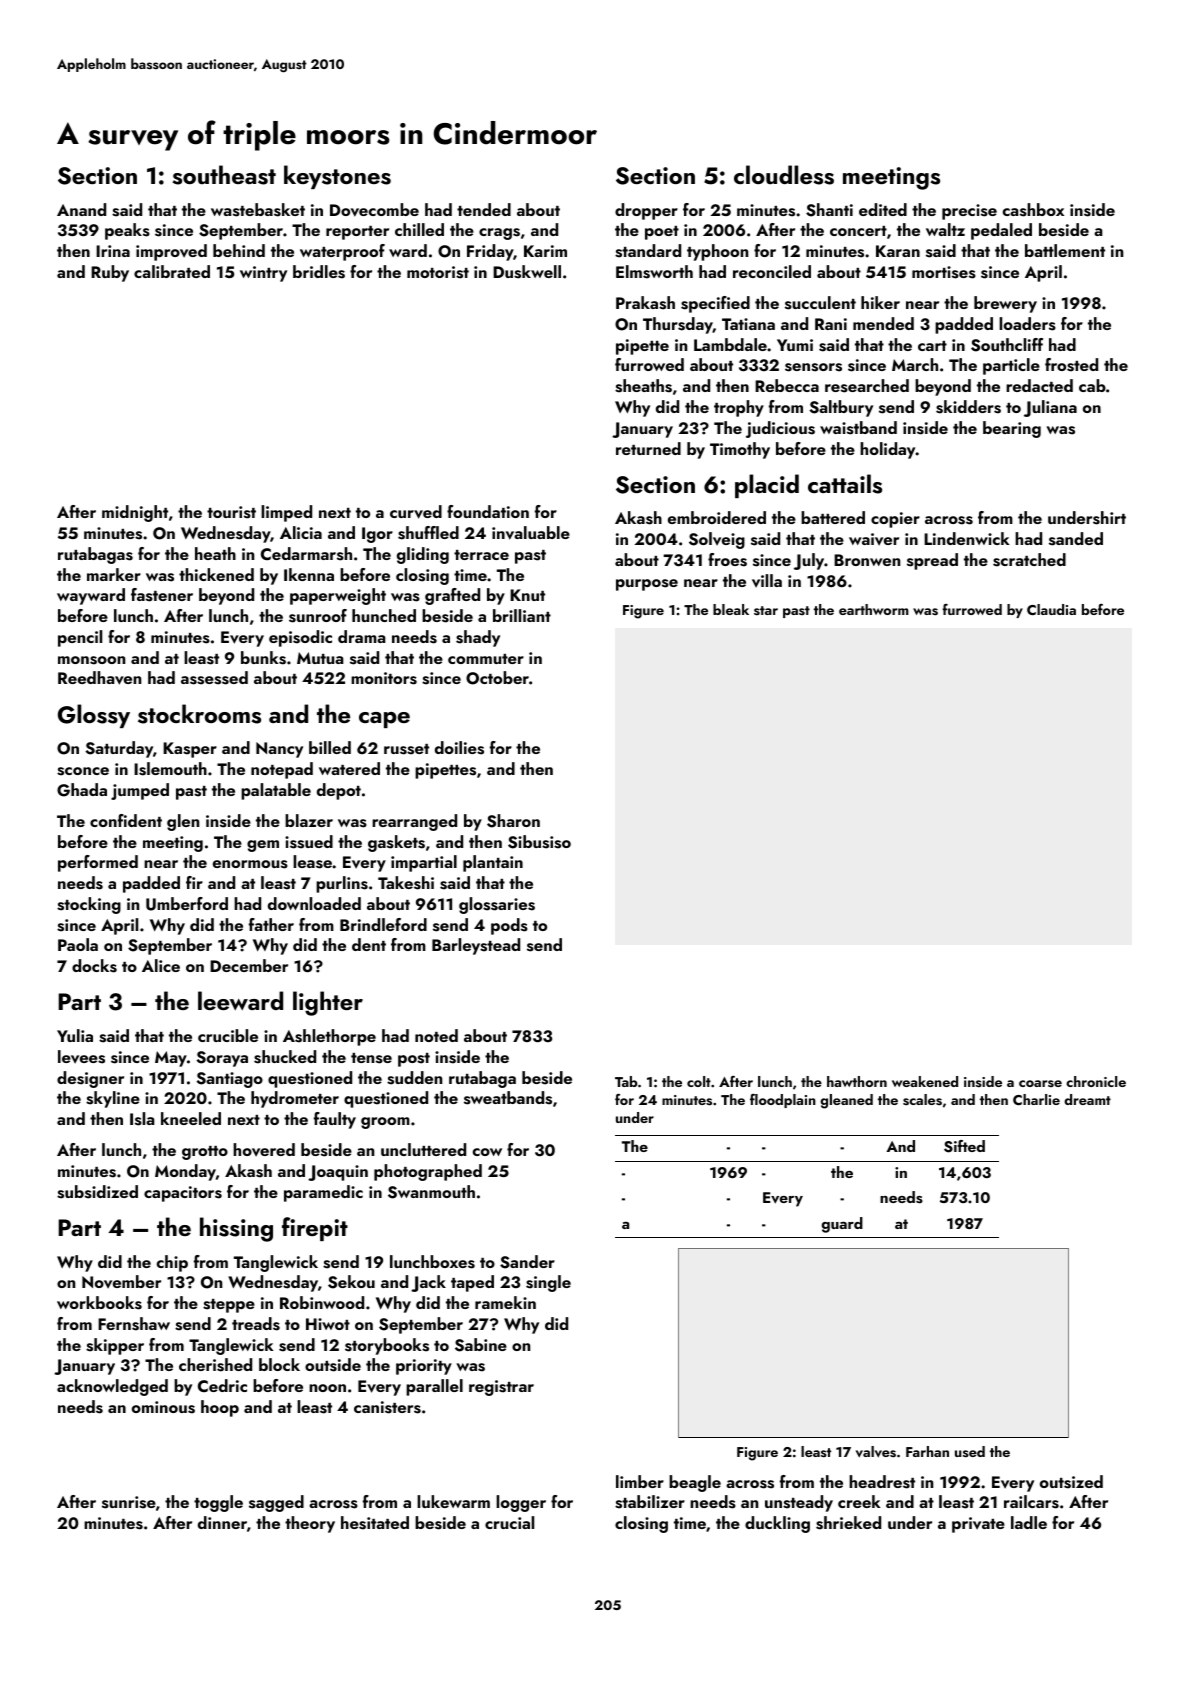 The image size is (1189, 1682). I want to click on colt, so click(699, 1081).
